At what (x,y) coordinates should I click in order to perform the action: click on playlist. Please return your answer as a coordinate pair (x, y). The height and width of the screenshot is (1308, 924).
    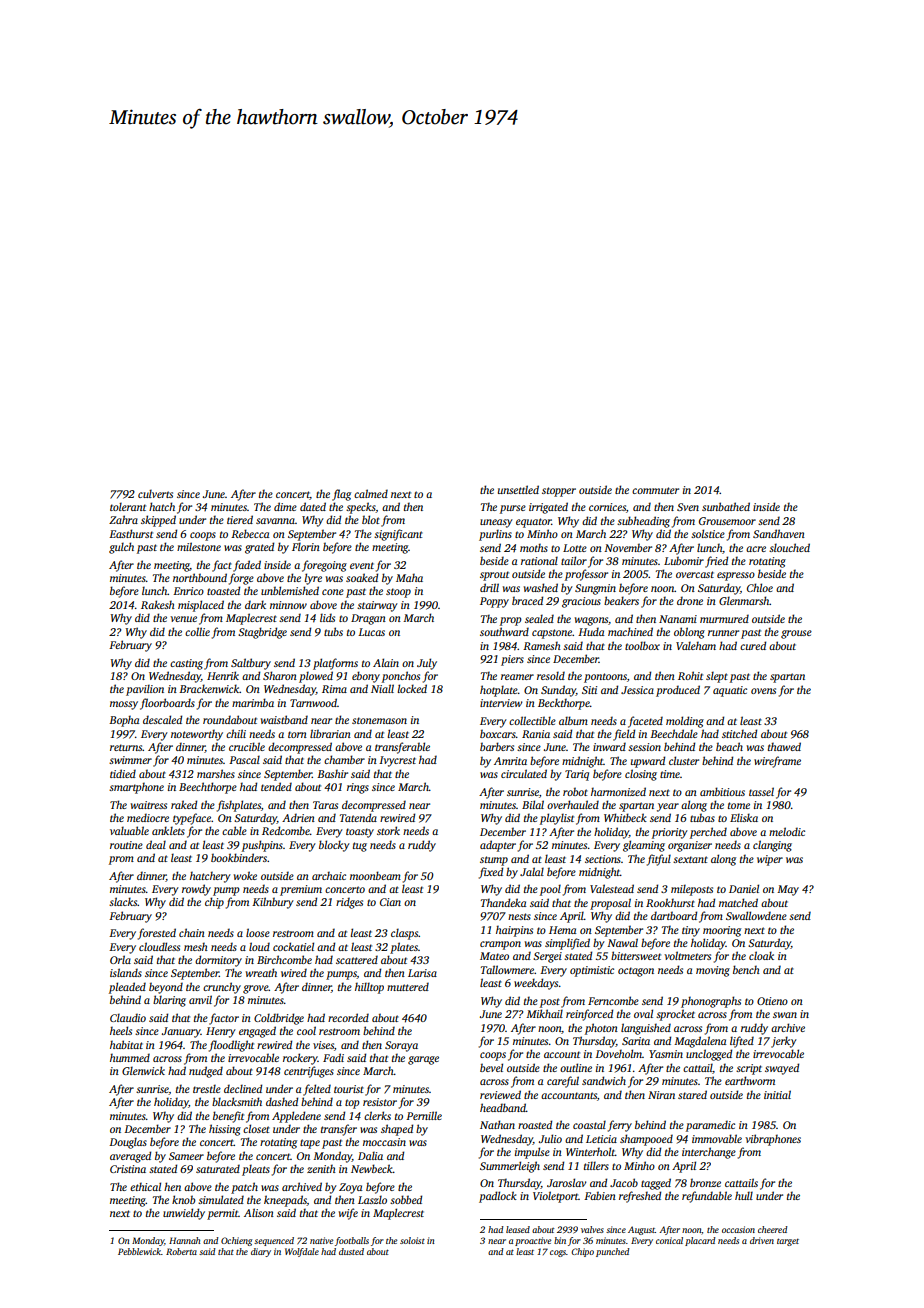
    Looking at the image, I should click on (557, 819).
